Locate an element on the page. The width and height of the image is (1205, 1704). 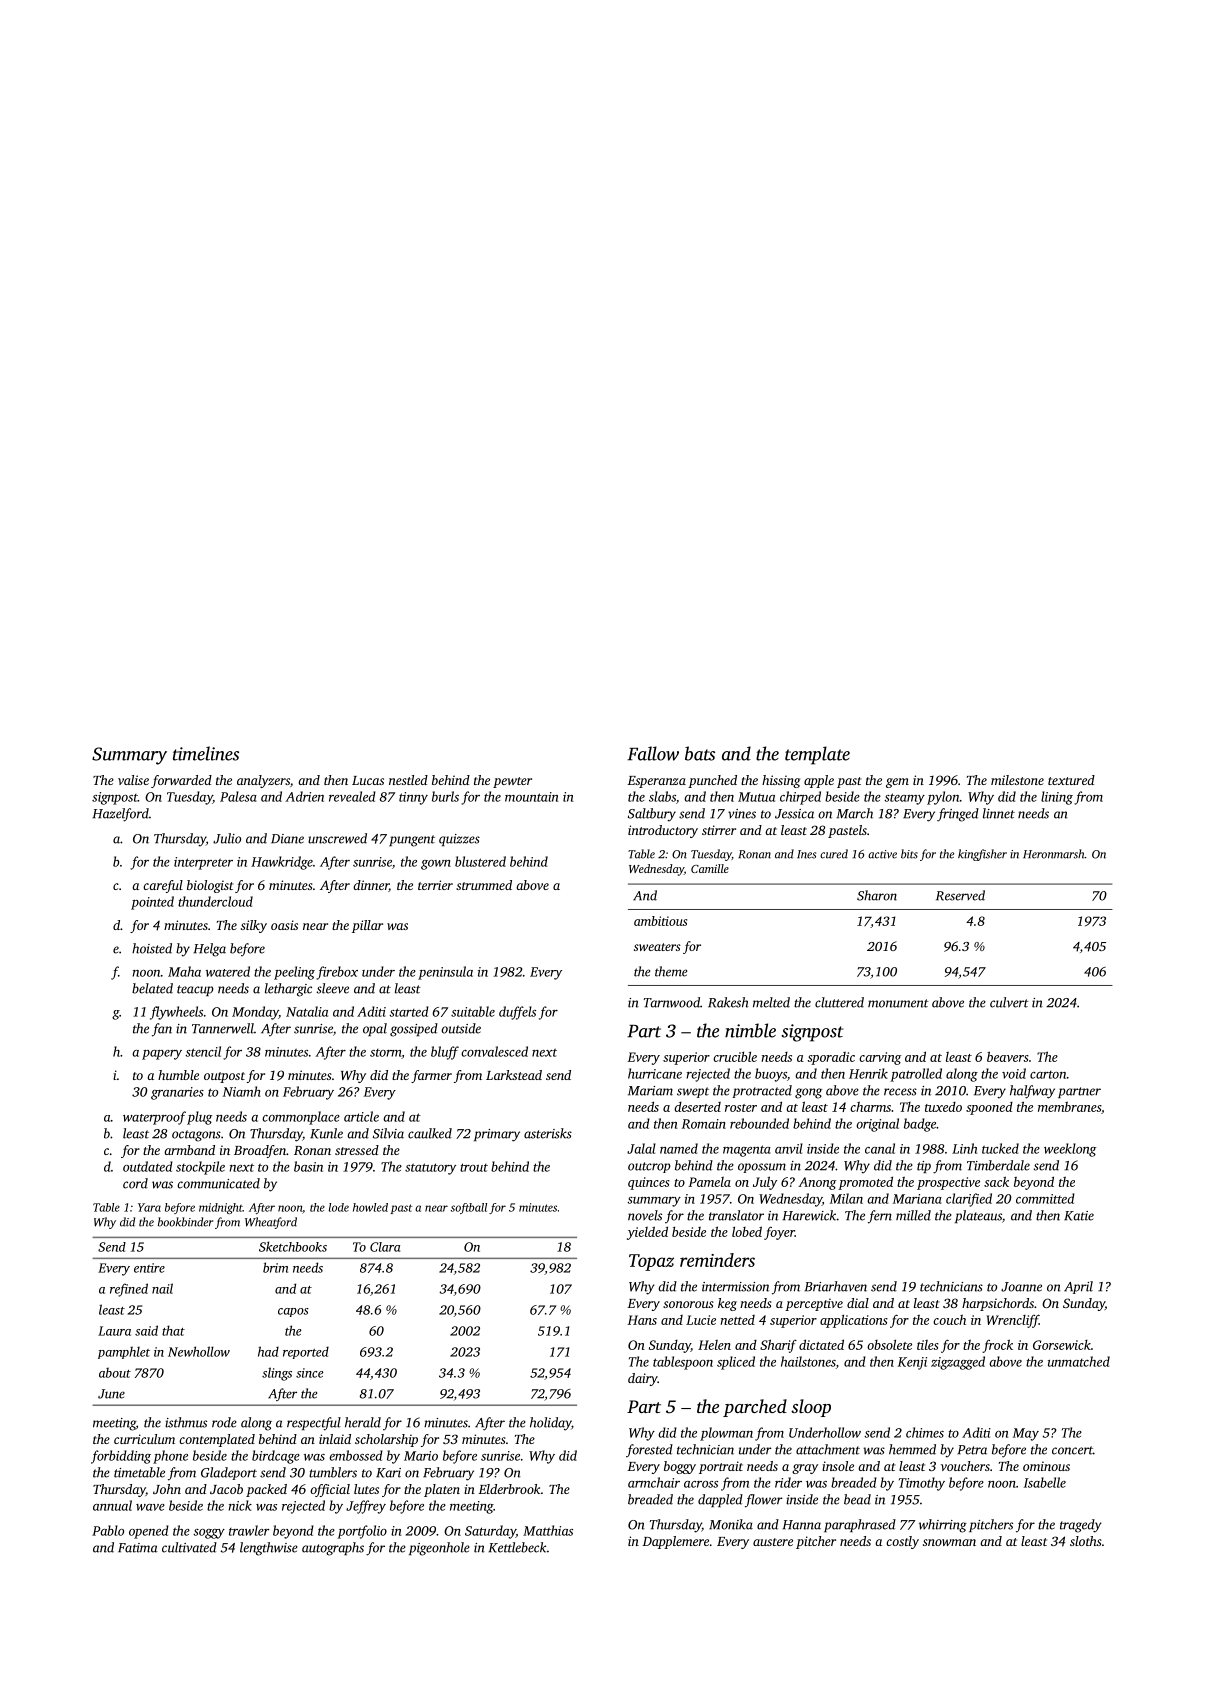
ambitious is located at coordinates (660, 921).
